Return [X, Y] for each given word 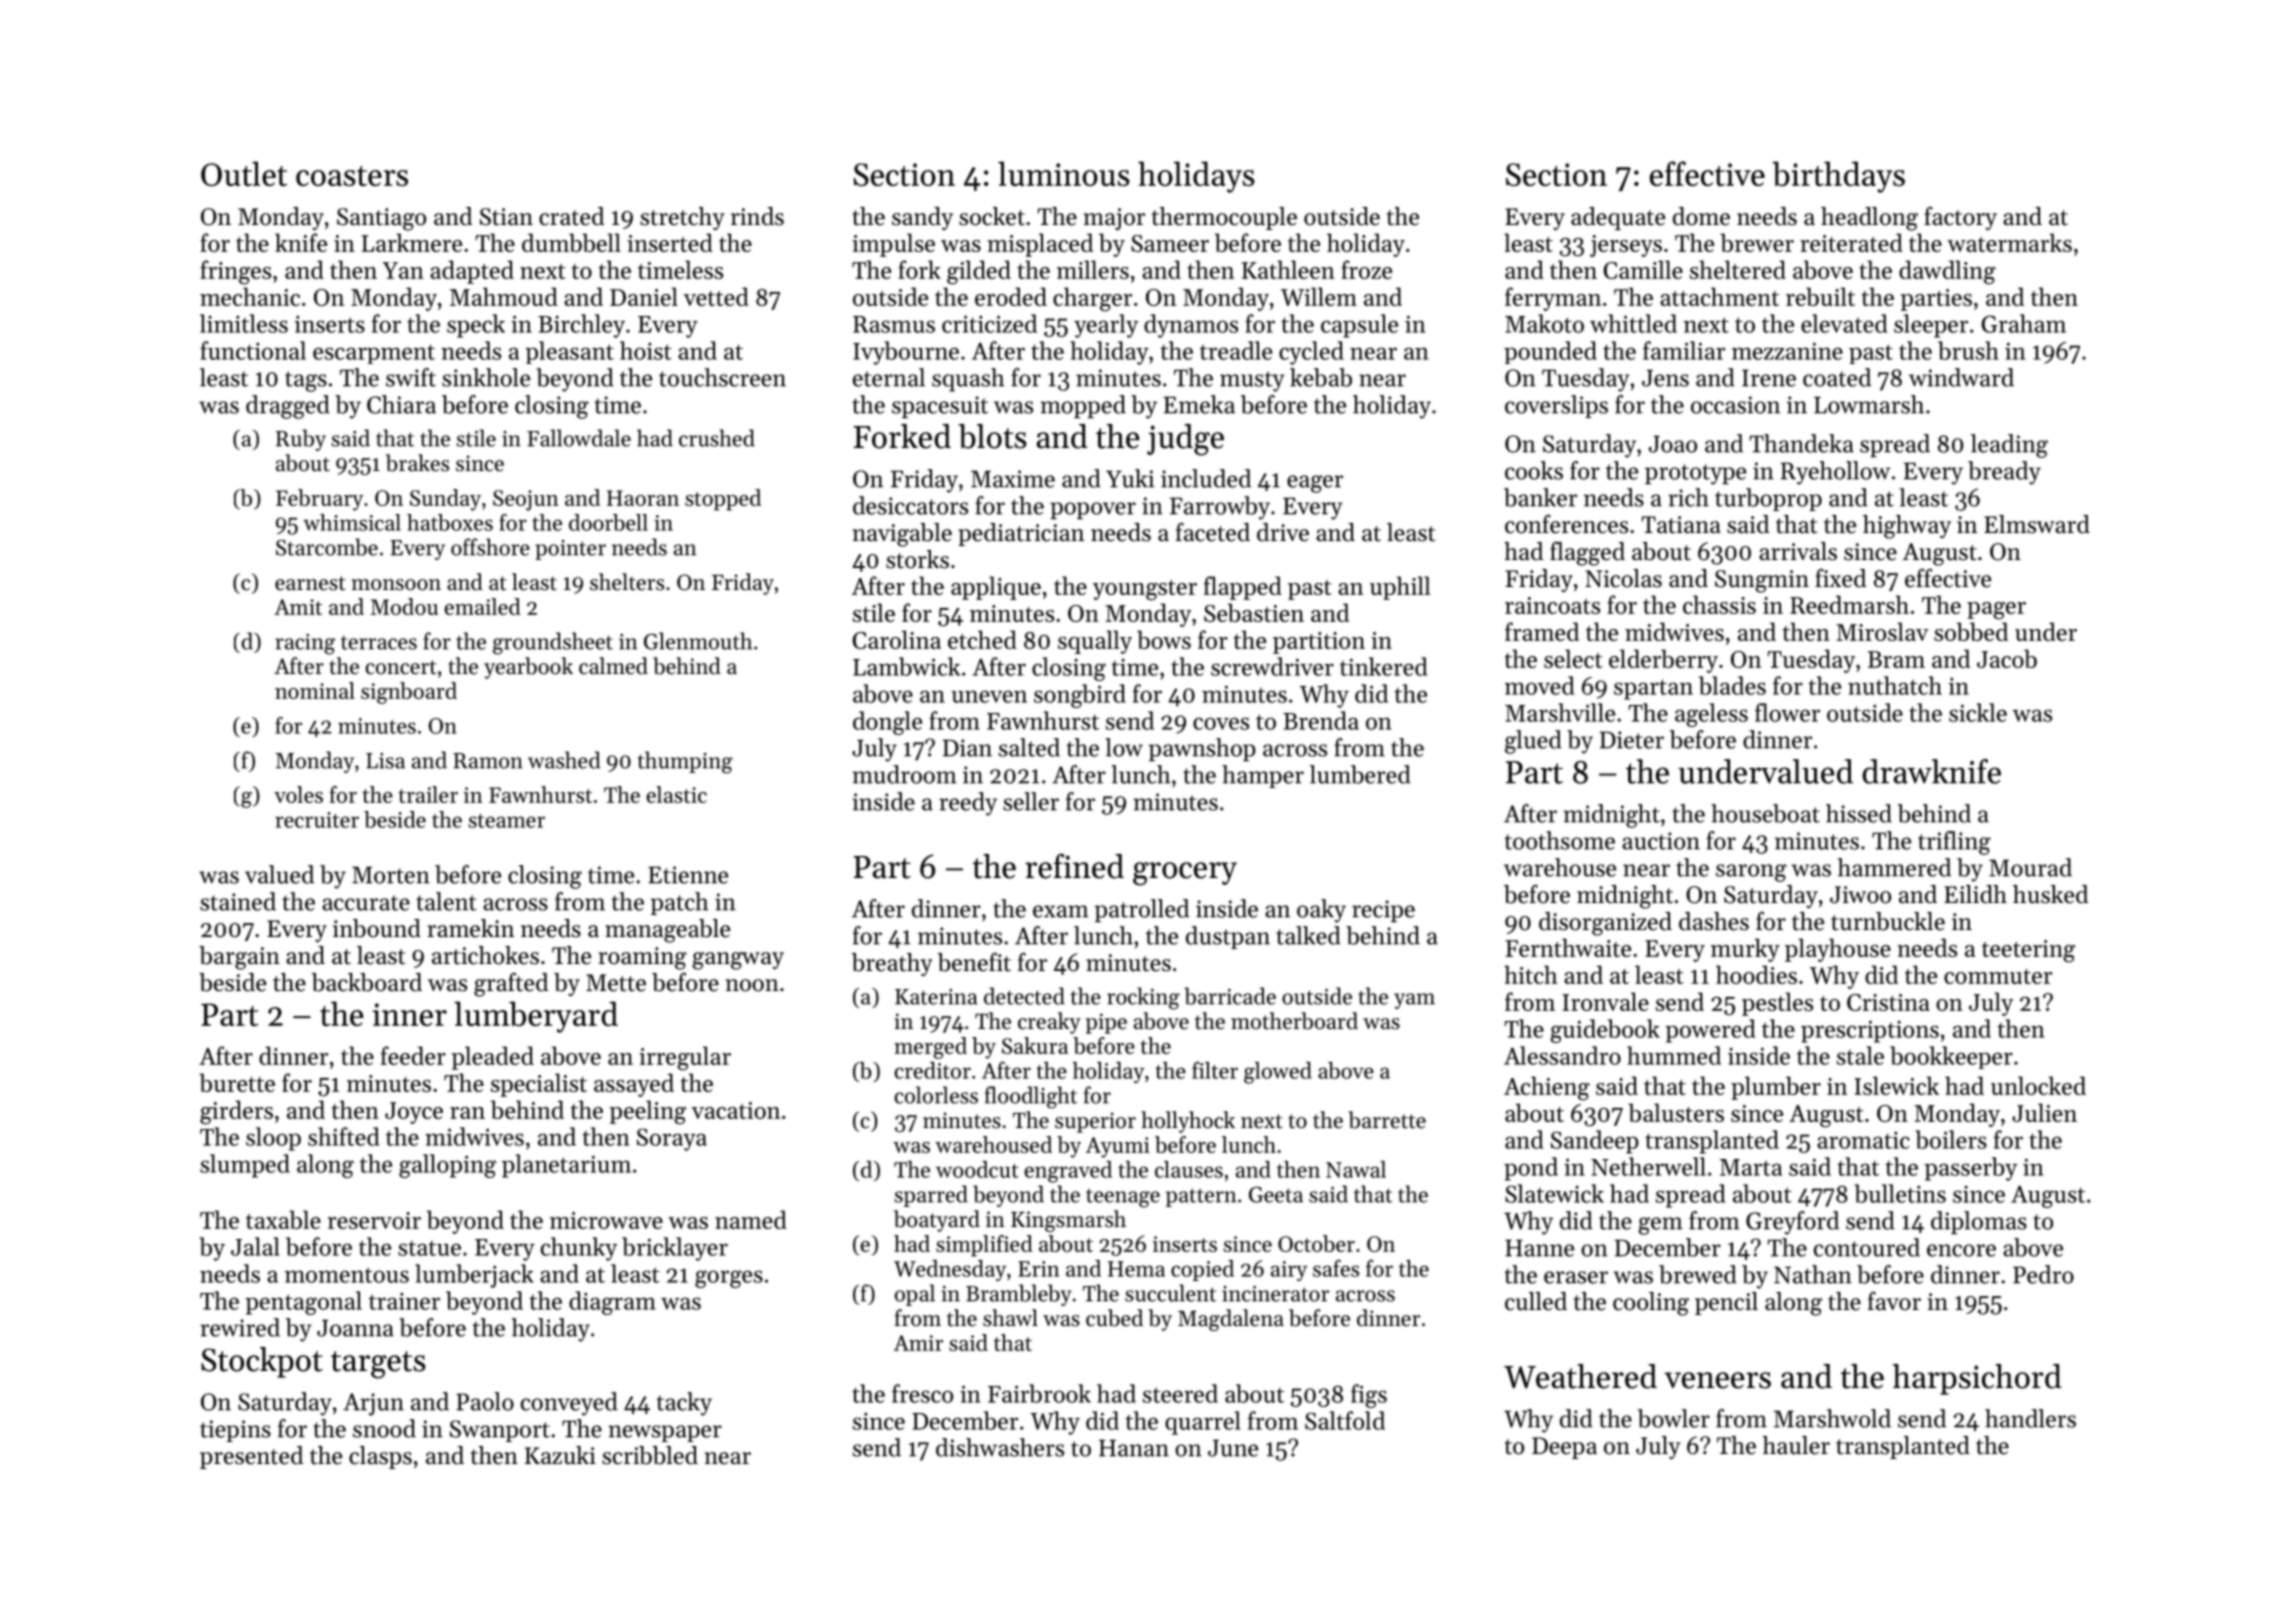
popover [1093, 510]
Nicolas [1623, 578]
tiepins [235, 1431]
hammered [1894, 867]
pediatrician [1021, 534]
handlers [2030, 1418]
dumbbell [571, 242]
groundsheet [553, 643]
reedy [968, 804]
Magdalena [1231, 1320]
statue [429, 1248]
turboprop [1768, 499]
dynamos [1191, 326]
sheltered [1738, 269]
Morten [391, 875]
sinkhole [486, 377]
